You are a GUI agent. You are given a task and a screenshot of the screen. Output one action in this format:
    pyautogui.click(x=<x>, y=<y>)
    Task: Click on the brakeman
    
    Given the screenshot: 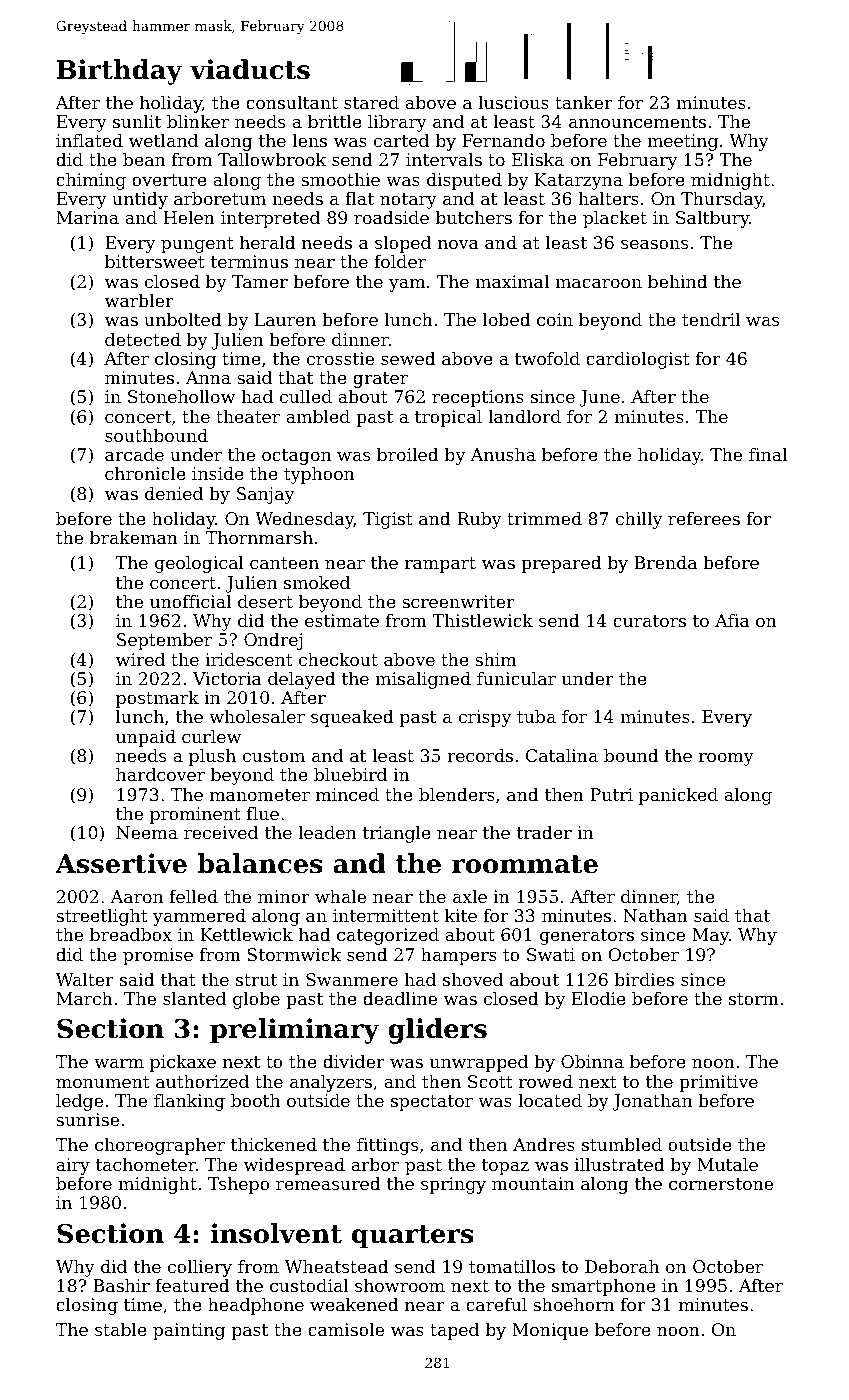 What is the action you would take?
    pyautogui.click(x=134, y=537)
